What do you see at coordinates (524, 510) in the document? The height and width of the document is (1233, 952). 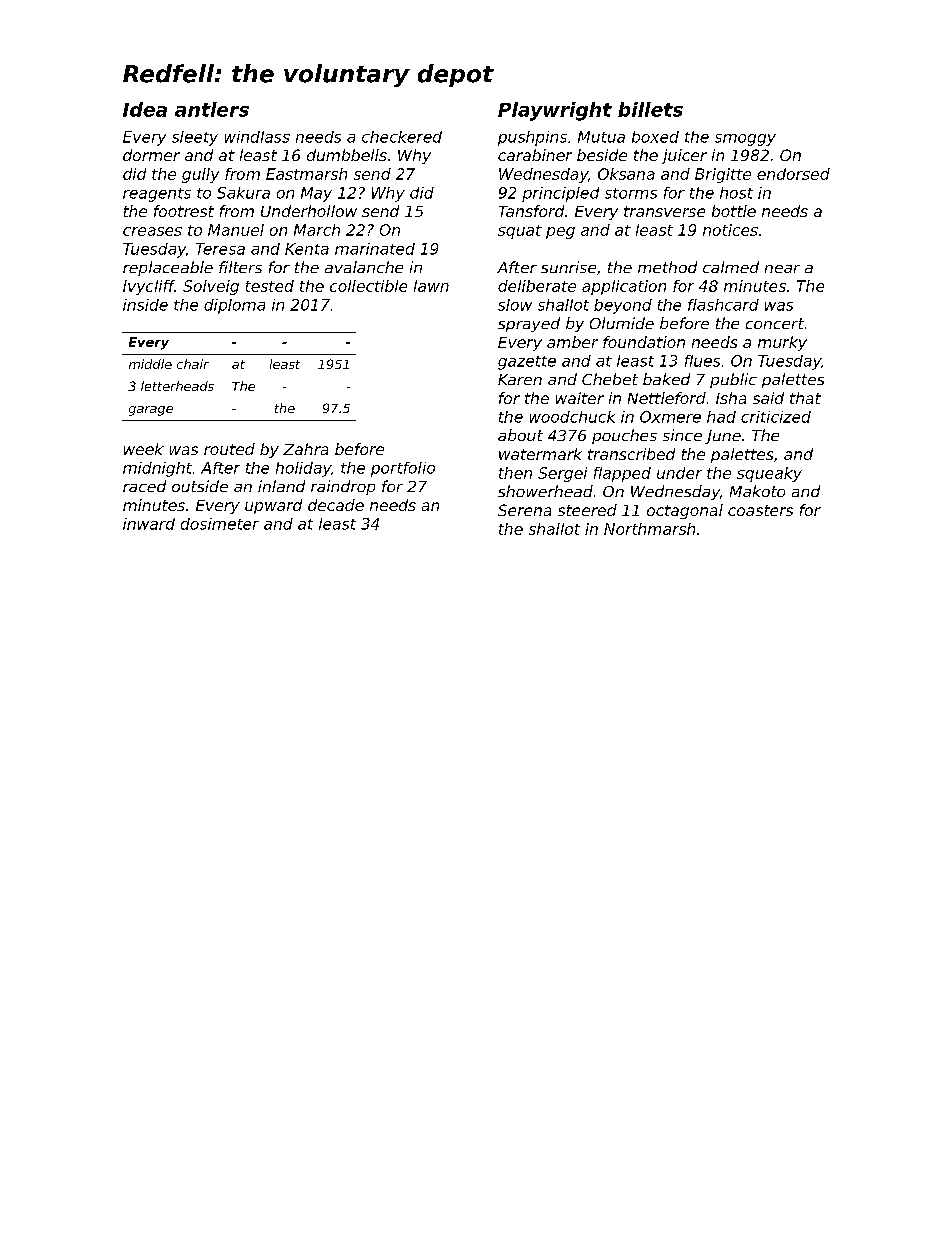 I see `Serena` at bounding box center [524, 510].
